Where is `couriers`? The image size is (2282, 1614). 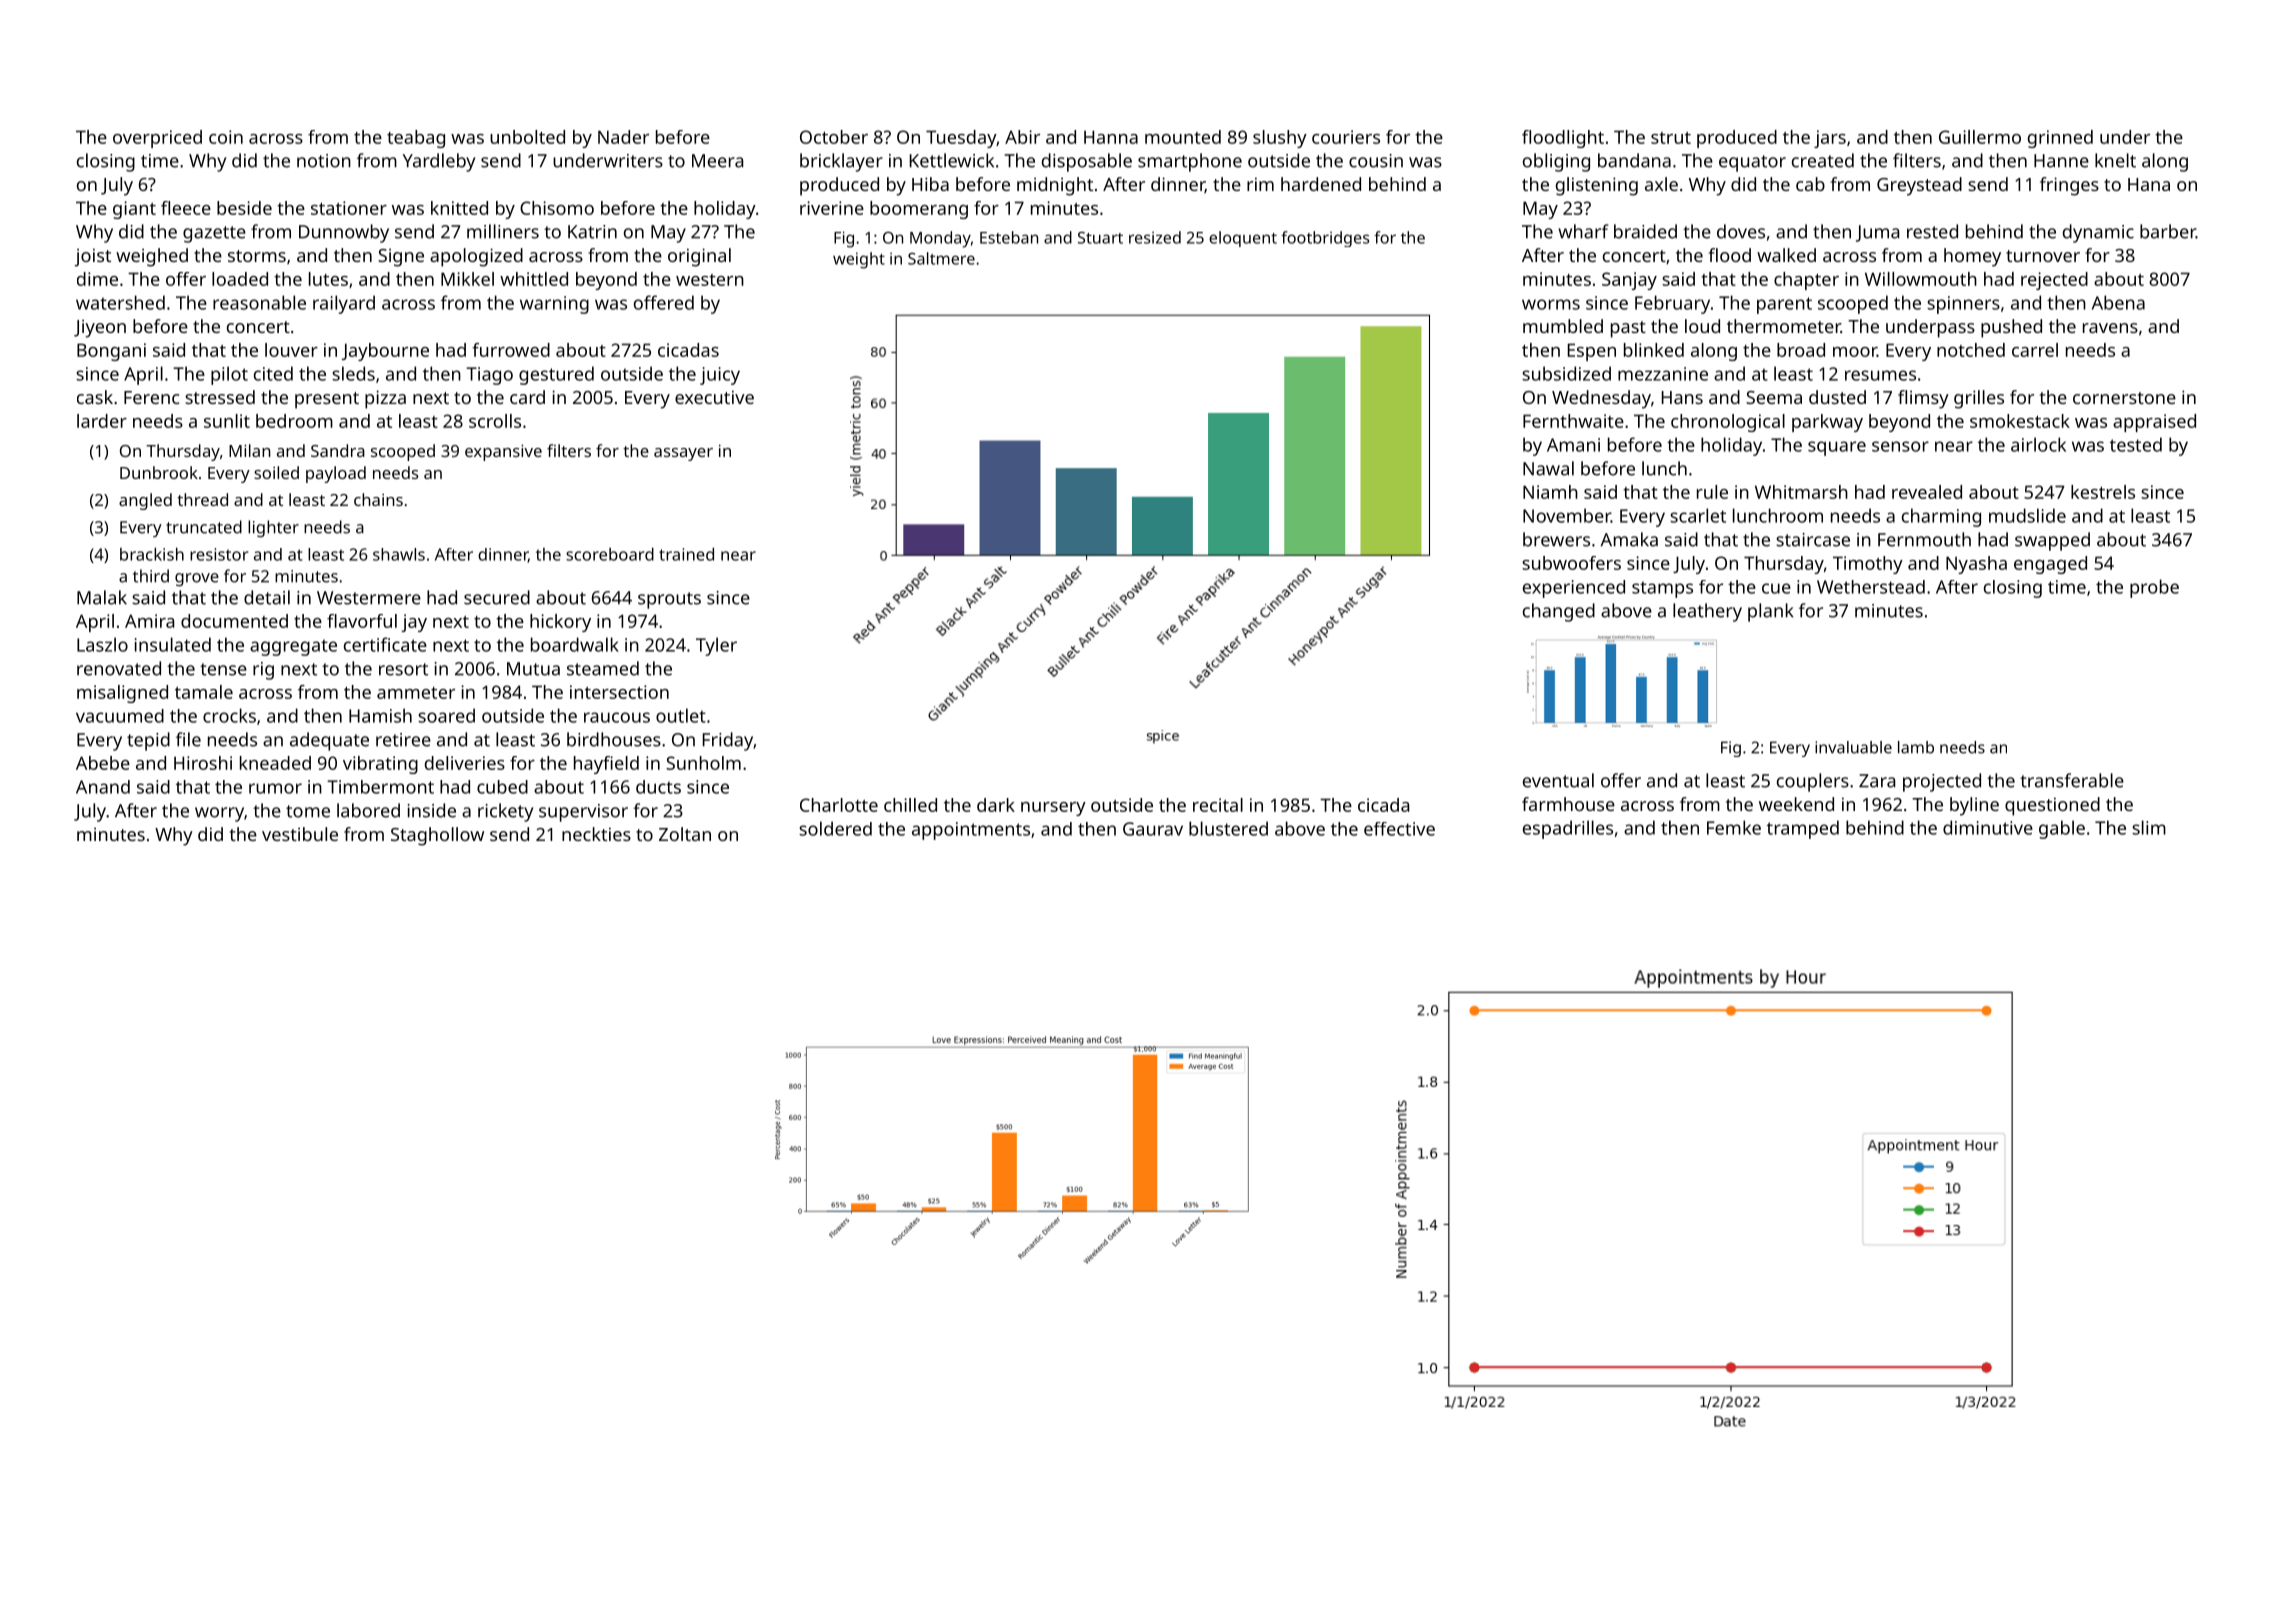
couriers is located at coordinates (1346, 137).
